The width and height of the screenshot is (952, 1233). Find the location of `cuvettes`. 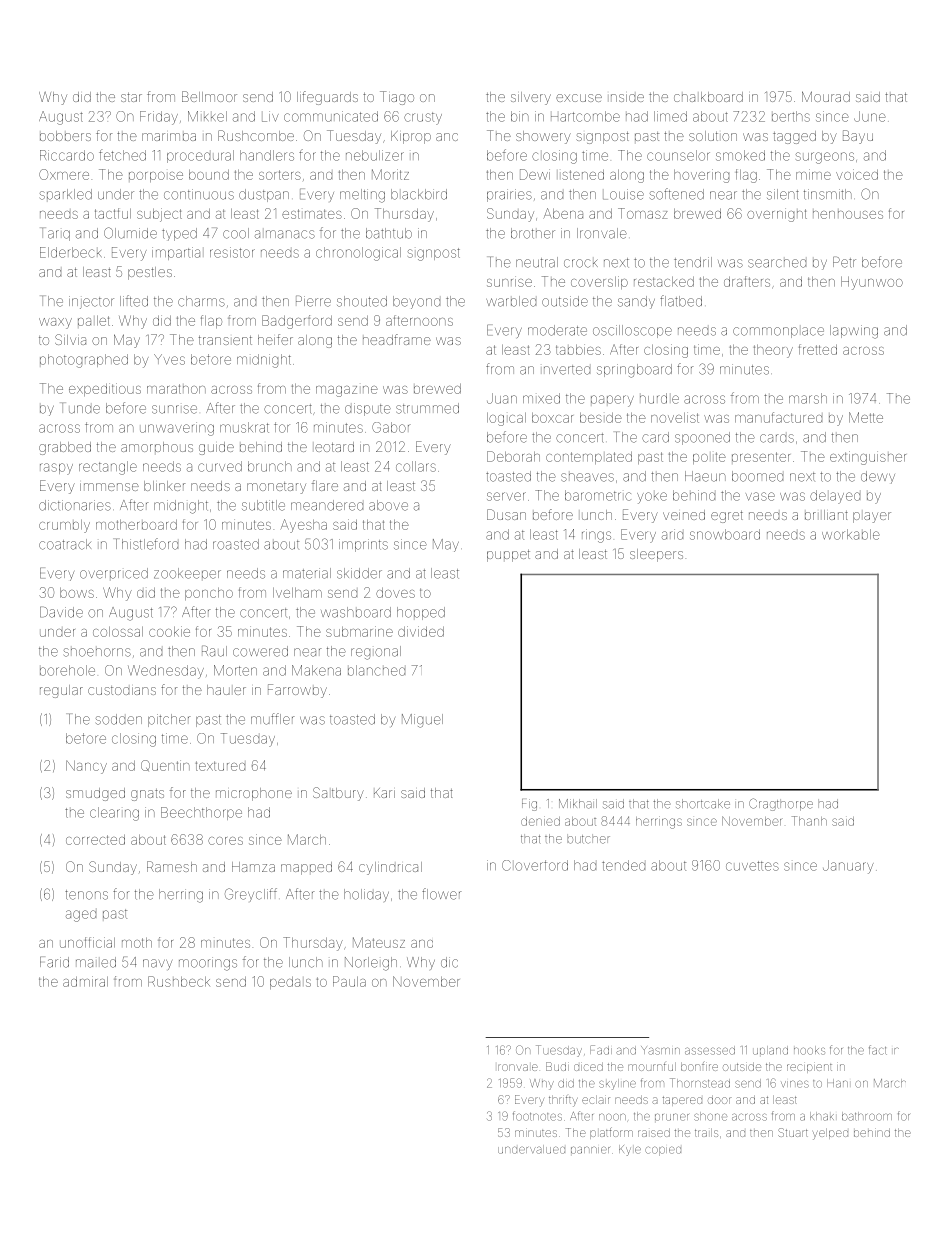

cuvettes is located at coordinates (752, 866).
